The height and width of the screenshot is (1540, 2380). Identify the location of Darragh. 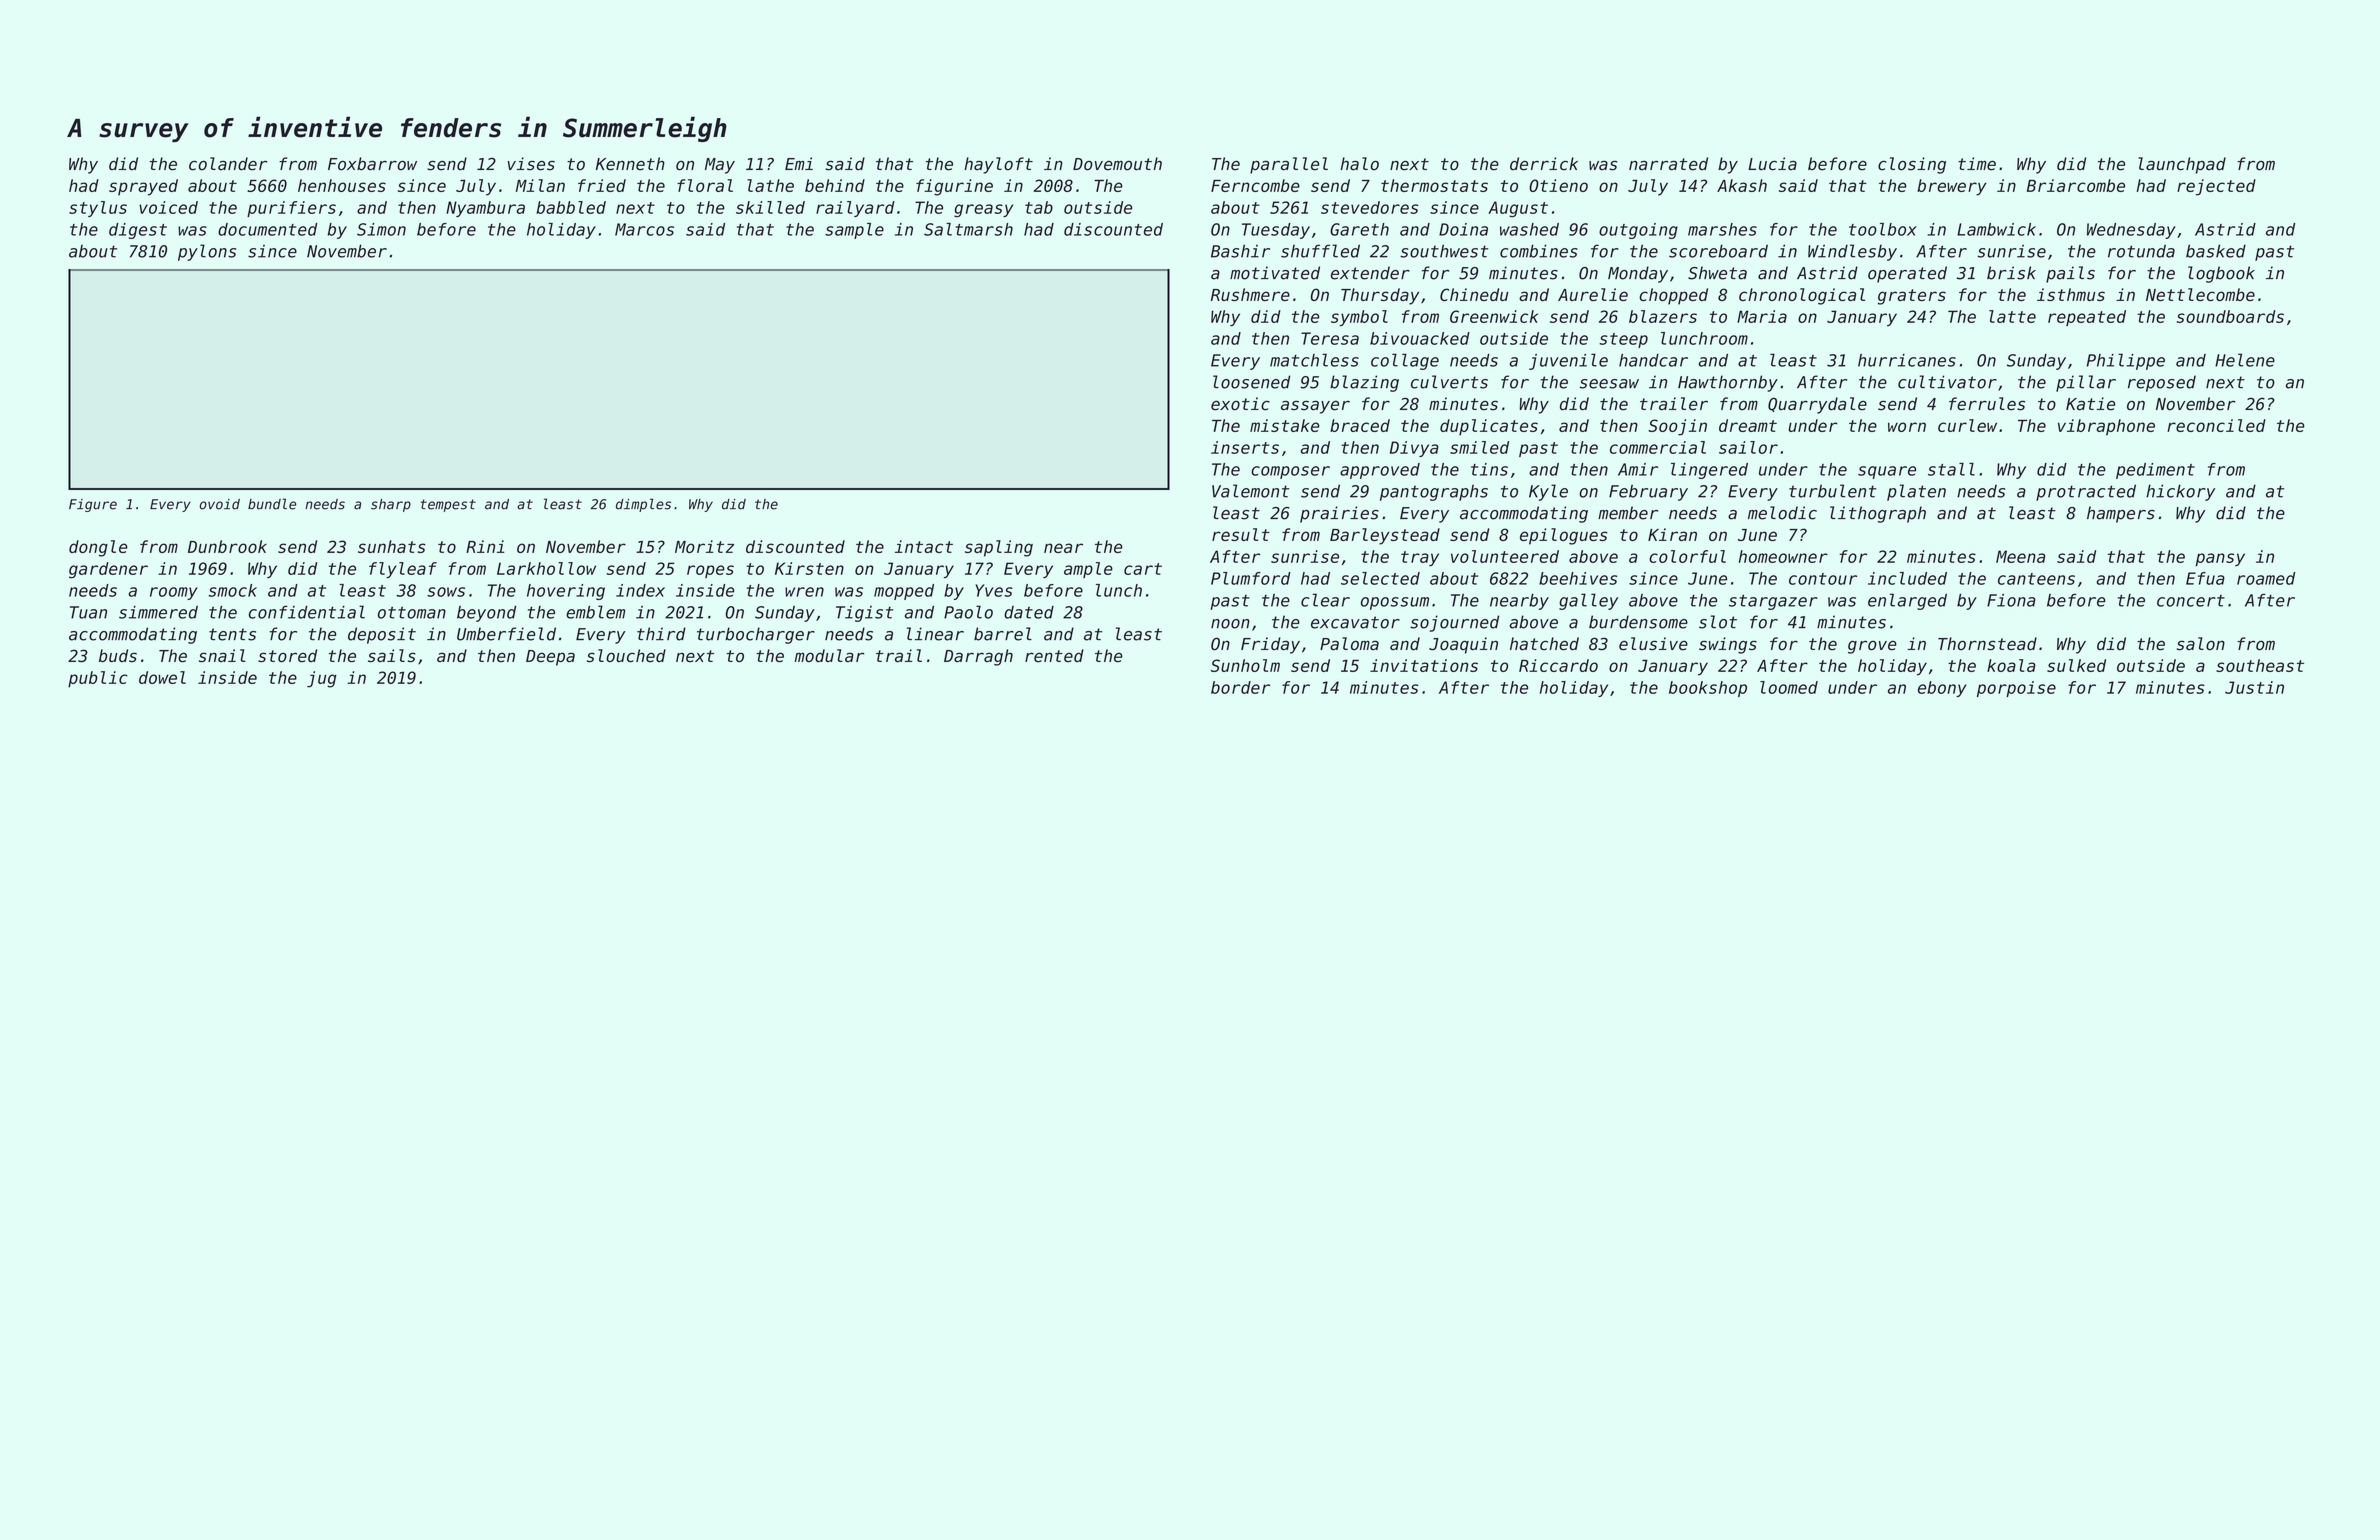
(978, 657).
